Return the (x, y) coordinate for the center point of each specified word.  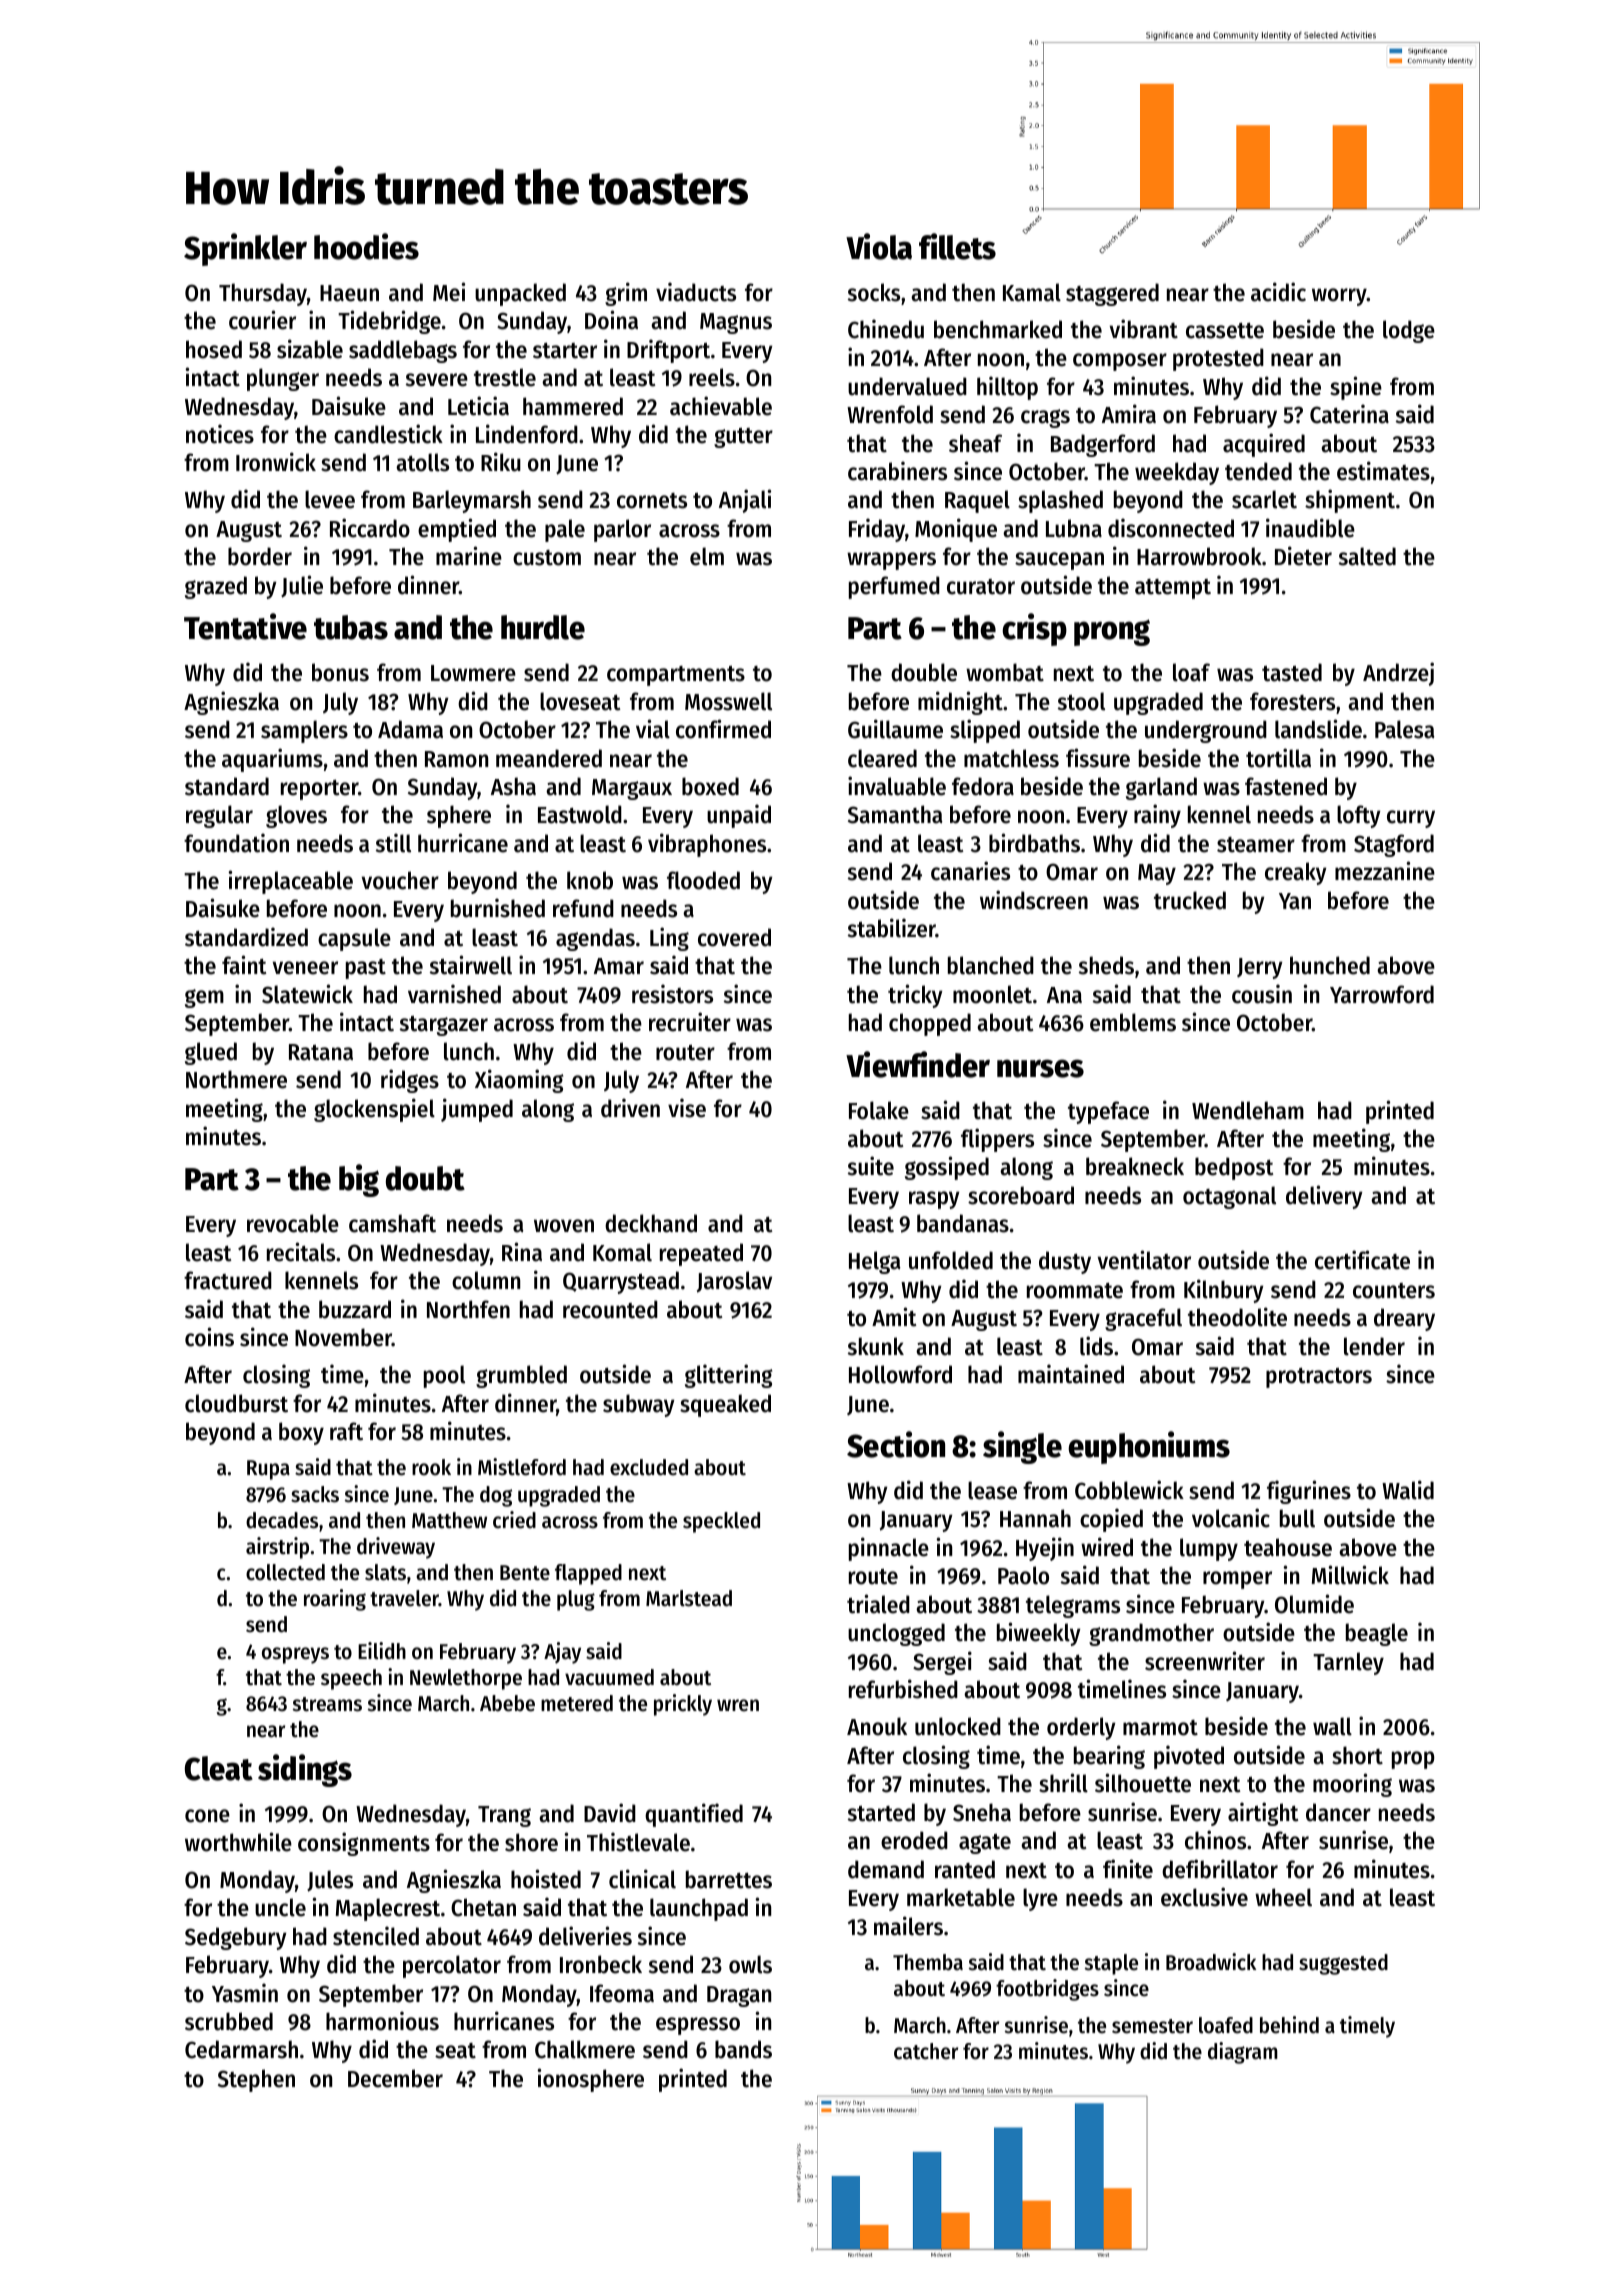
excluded (649, 1467)
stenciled (376, 1936)
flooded (703, 880)
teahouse (1288, 1547)
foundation (236, 843)
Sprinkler (245, 249)
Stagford (1394, 845)
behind (1289, 2025)
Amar (619, 966)
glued (211, 1053)
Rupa (268, 1470)
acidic (1278, 292)
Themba (928, 1962)
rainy (1157, 816)
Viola (879, 246)
